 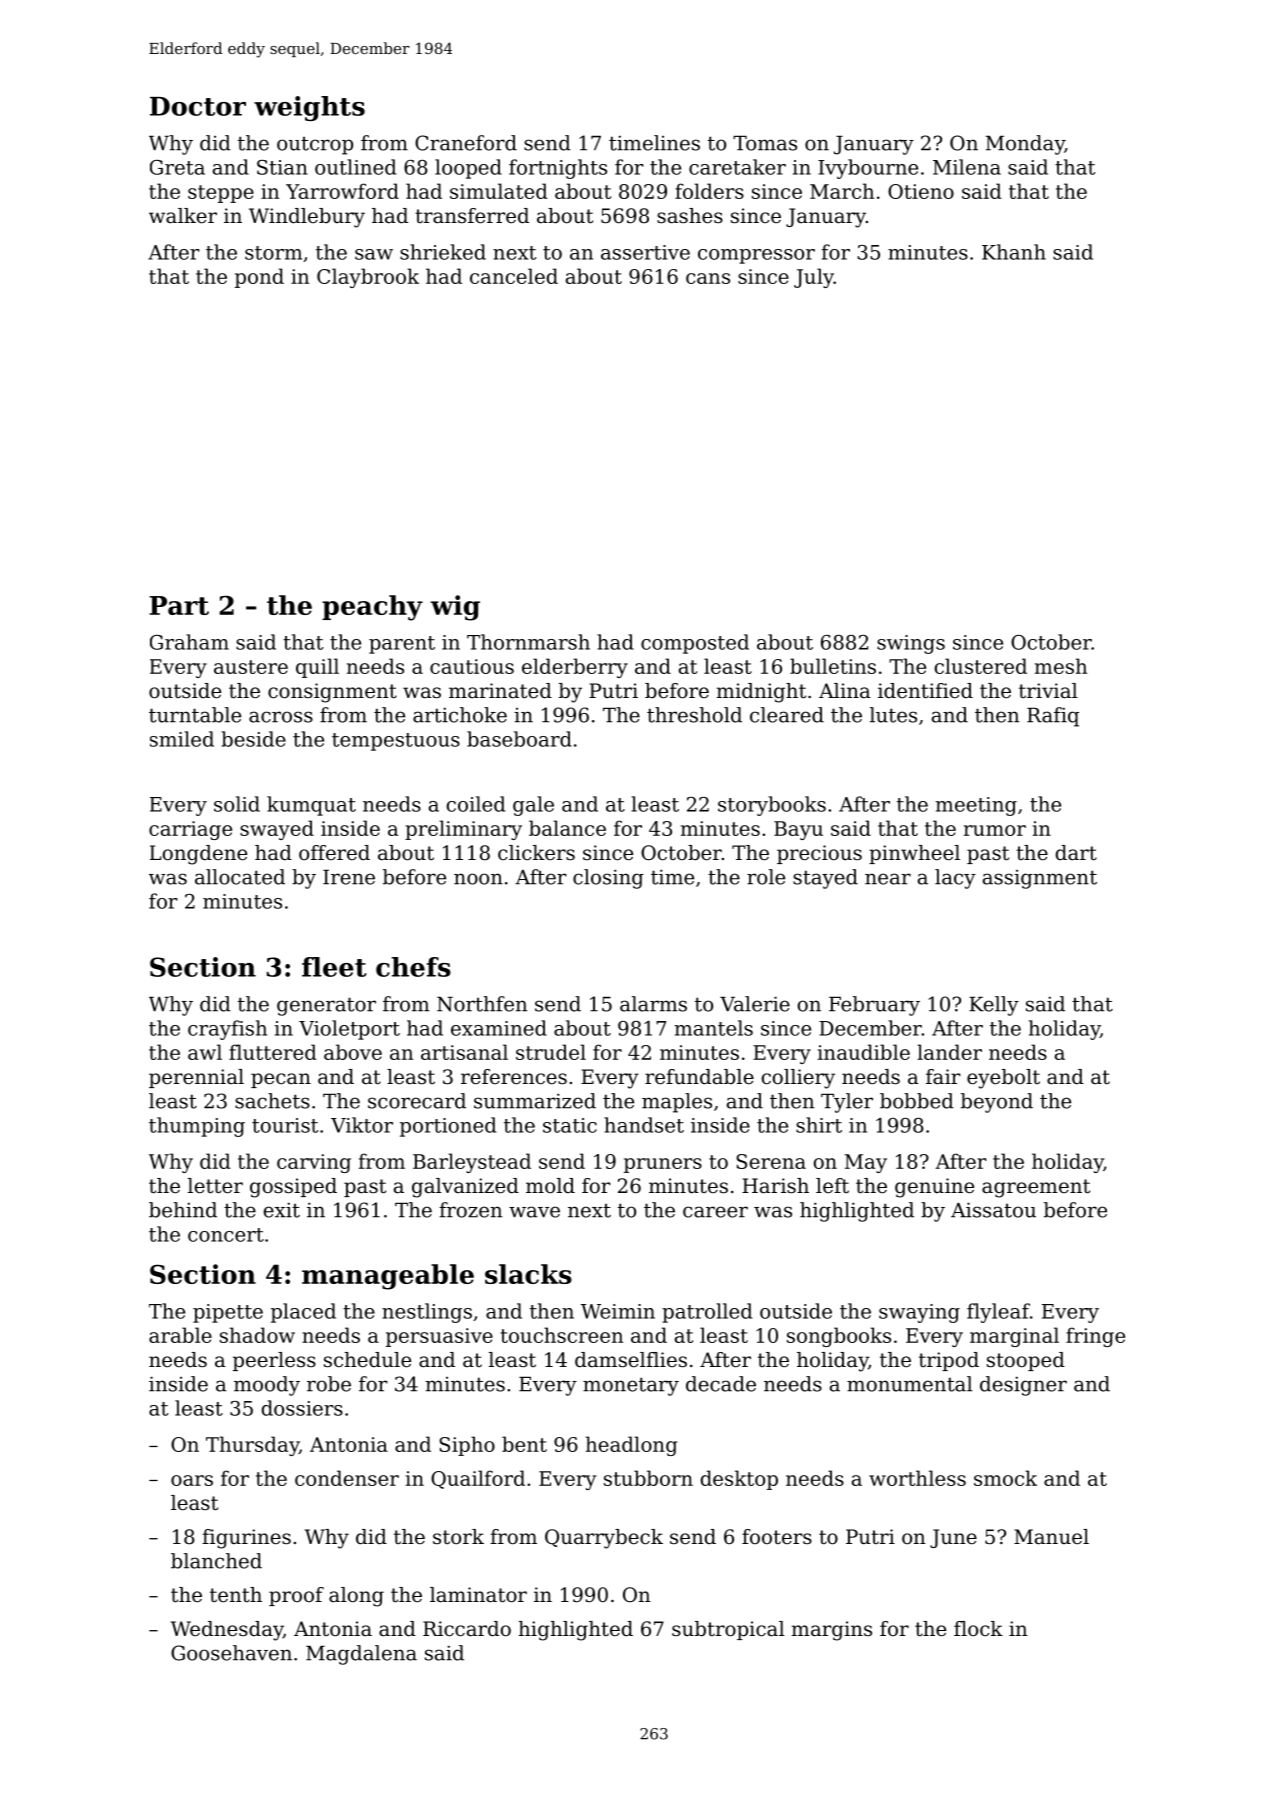 What do you see at coordinates (1003, 1079) in the screenshot?
I see `eyebolt` at bounding box center [1003, 1079].
